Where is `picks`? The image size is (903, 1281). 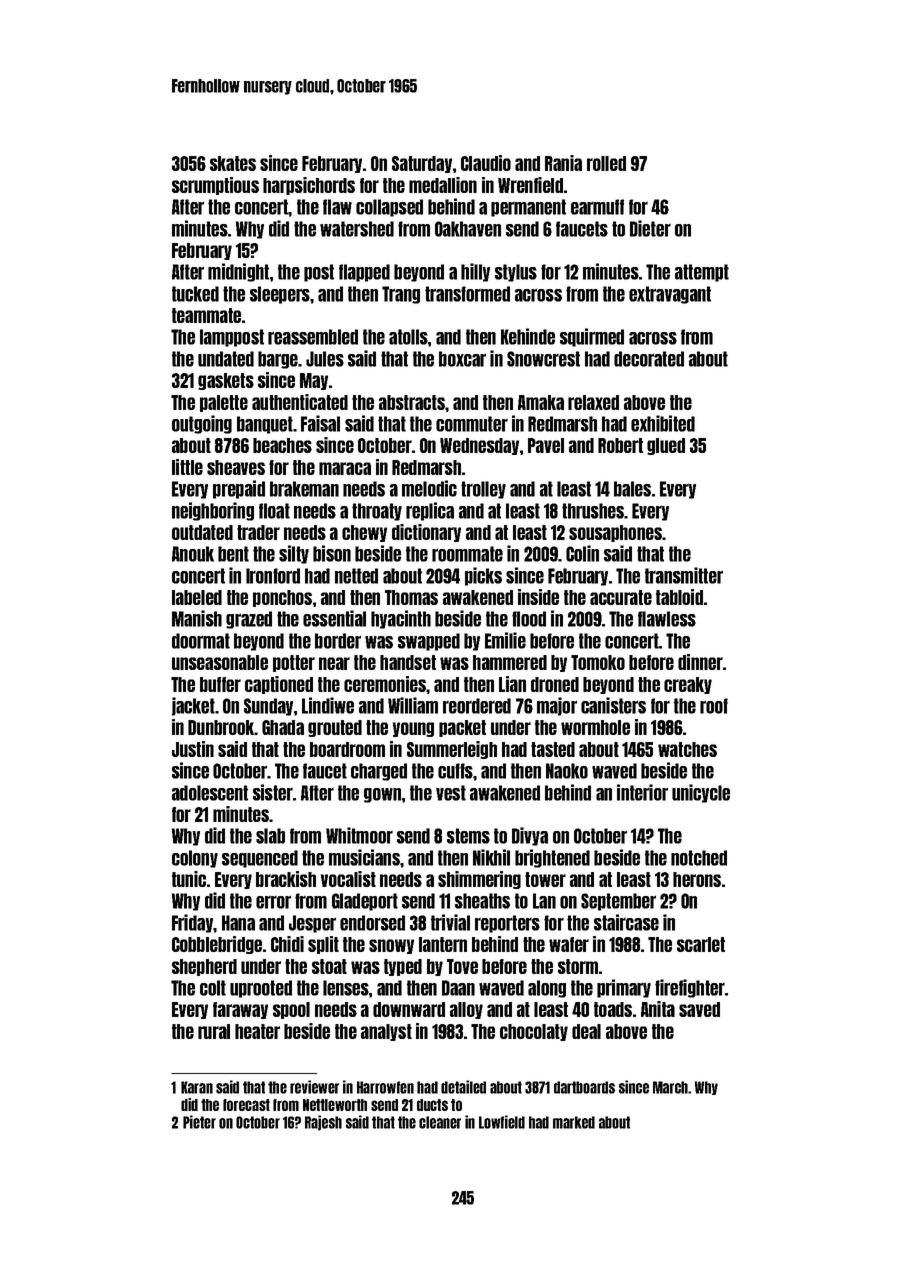
picks is located at coordinates (483, 576).
